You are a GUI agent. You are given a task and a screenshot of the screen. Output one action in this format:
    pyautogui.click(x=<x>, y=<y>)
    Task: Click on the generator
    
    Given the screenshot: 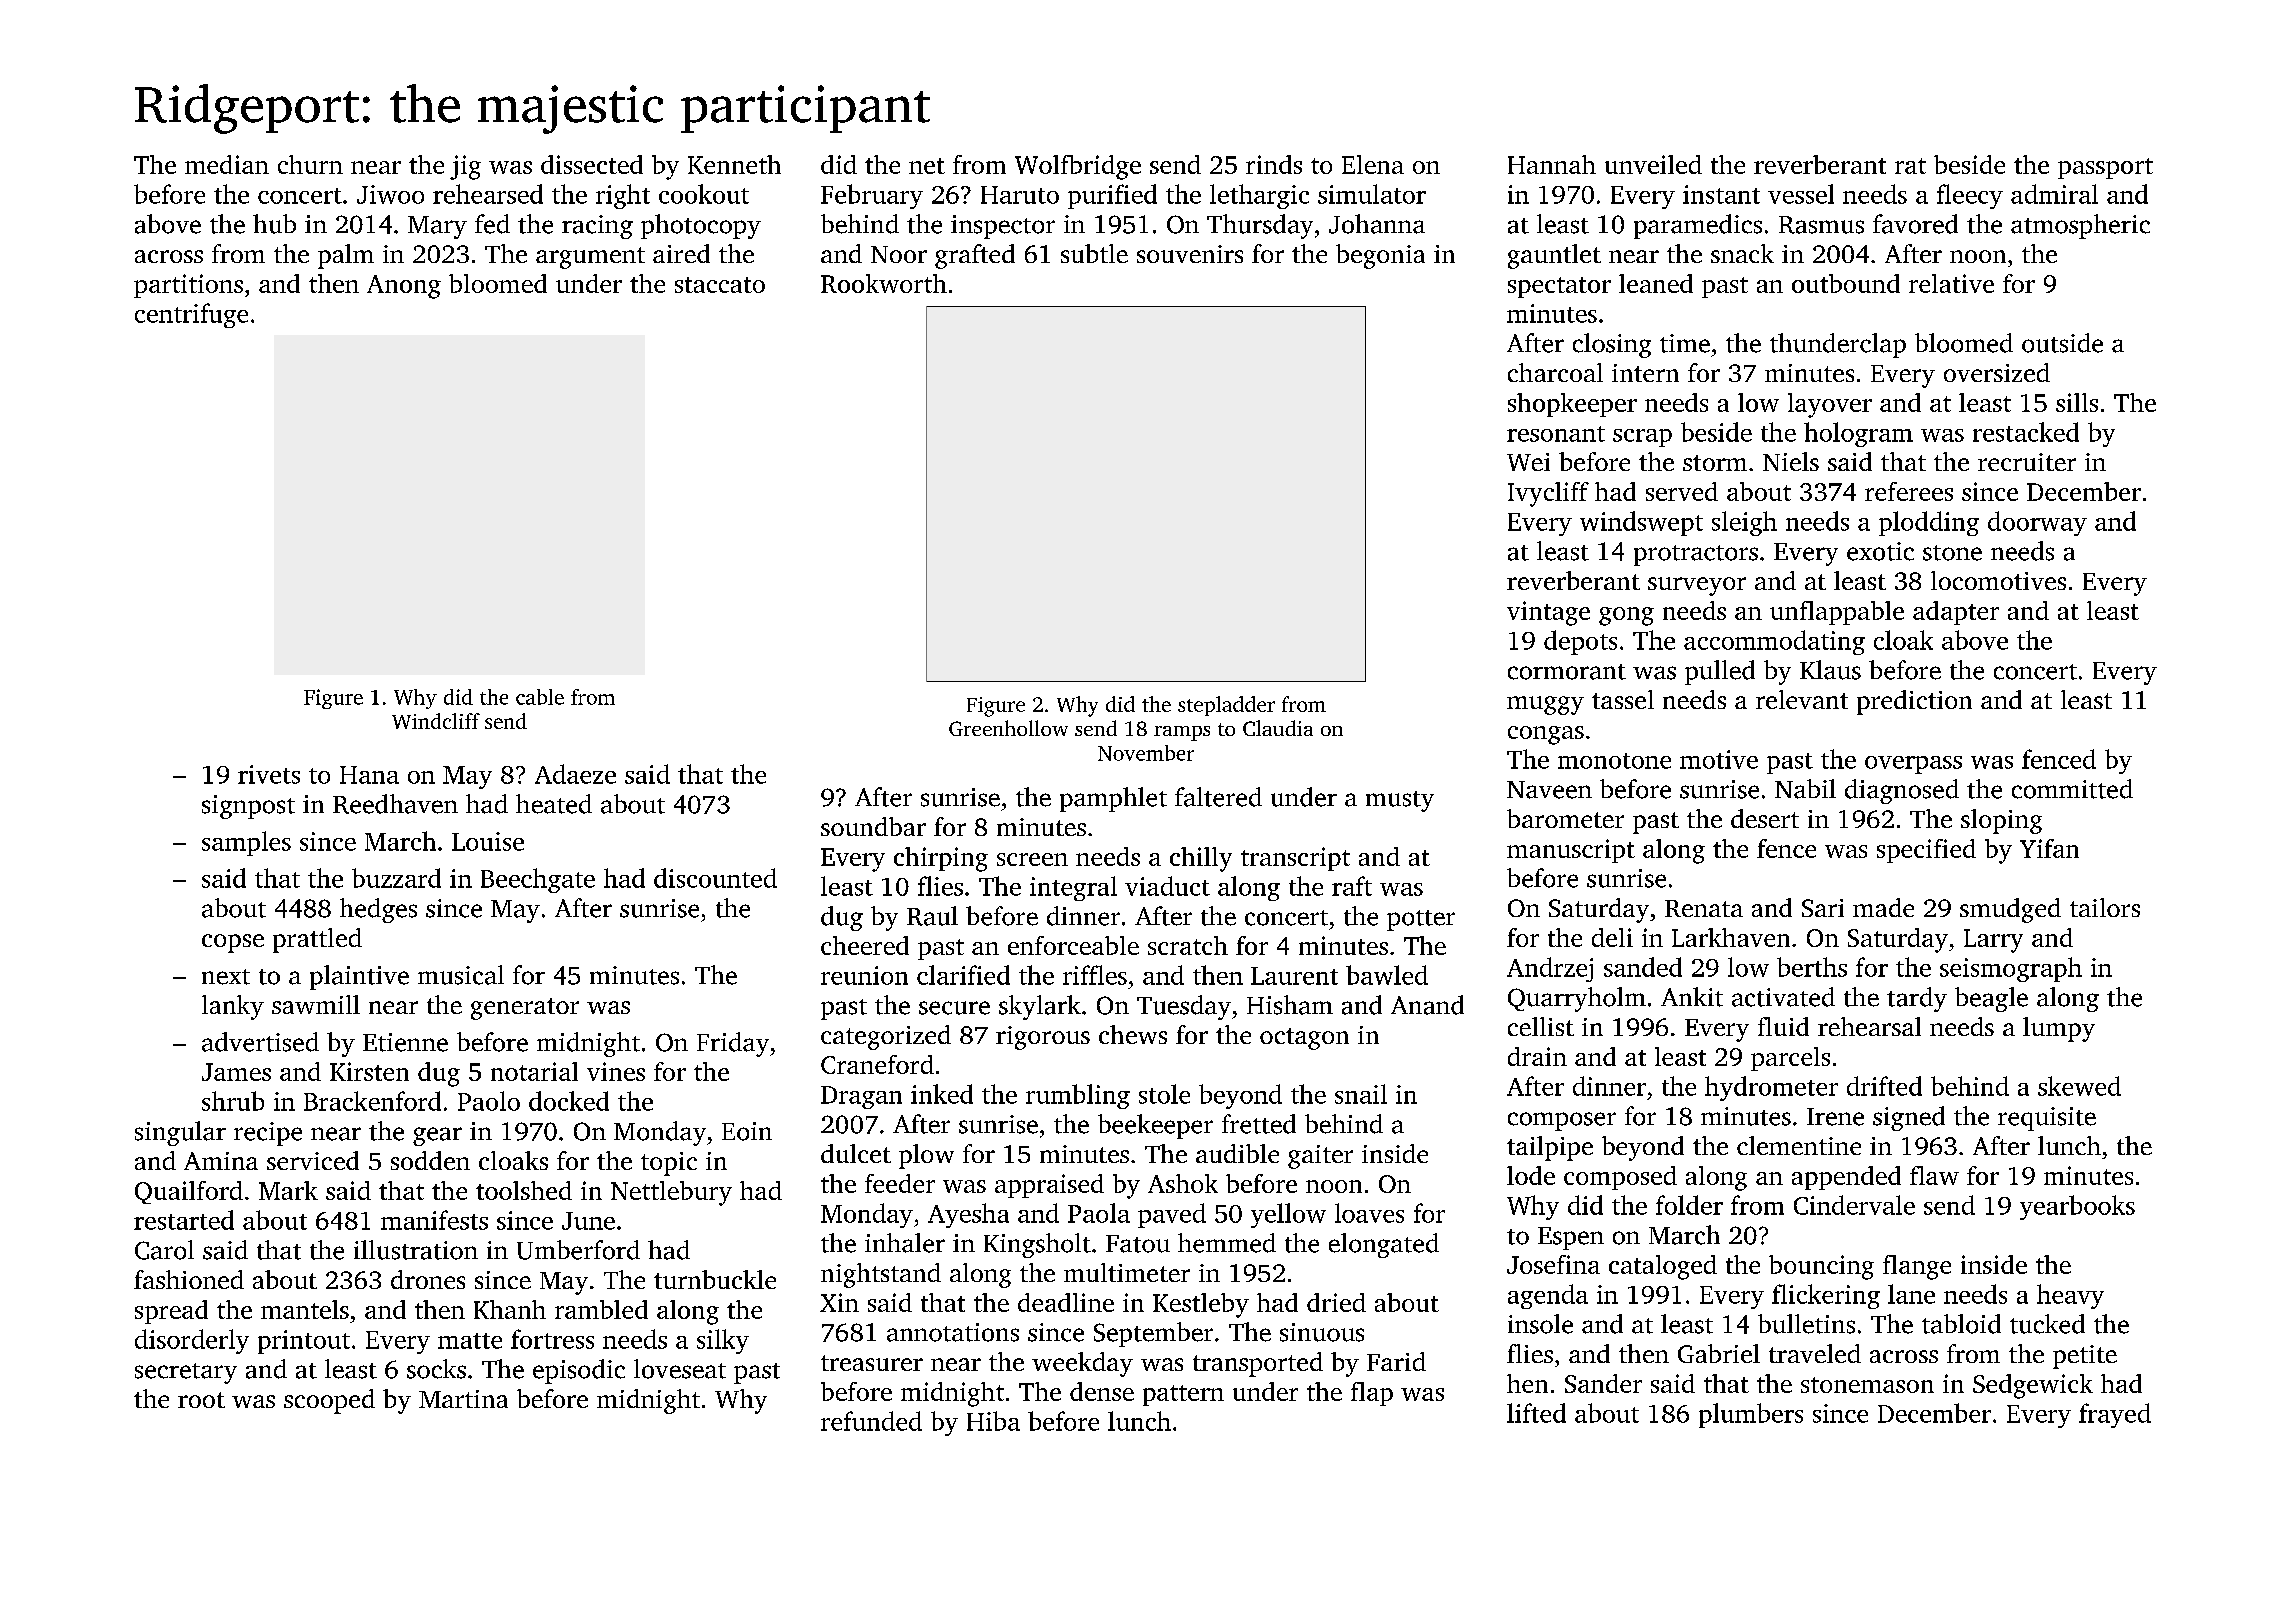 What is the action you would take?
    pyautogui.click(x=525, y=1009)
